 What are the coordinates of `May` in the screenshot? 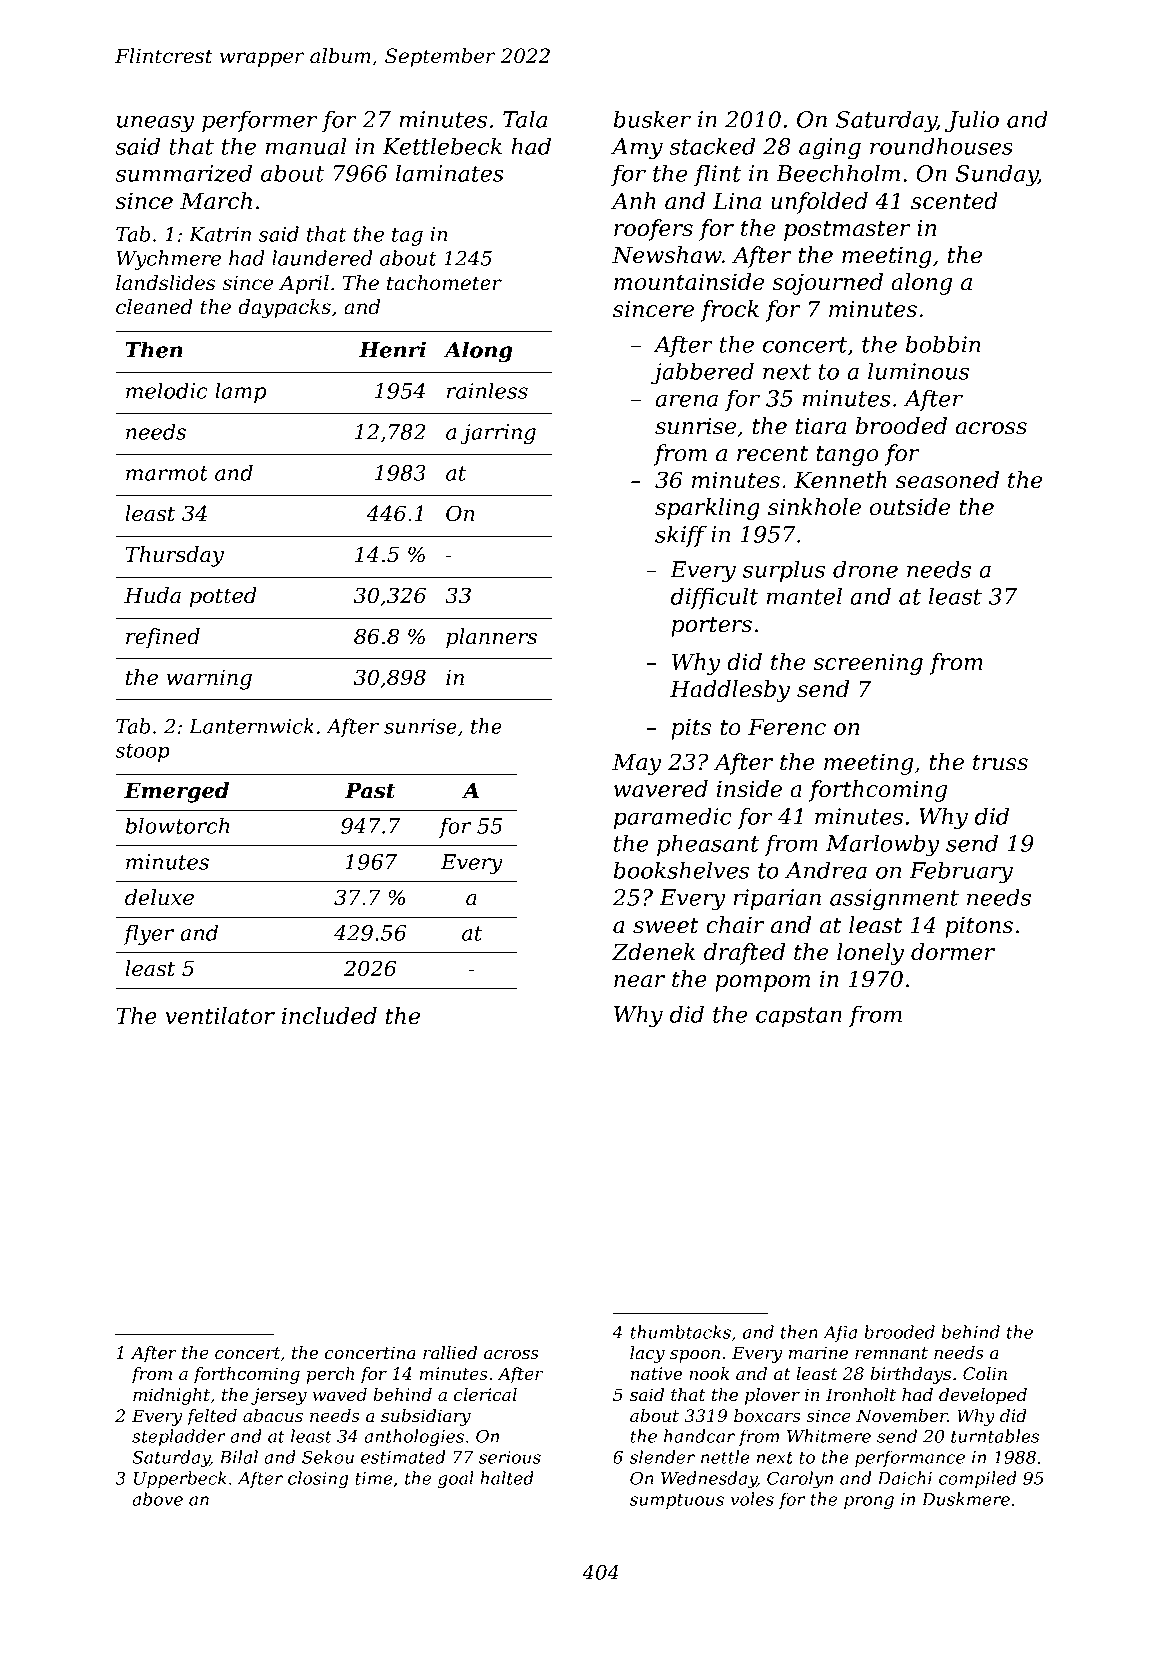 It's located at (637, 764).
